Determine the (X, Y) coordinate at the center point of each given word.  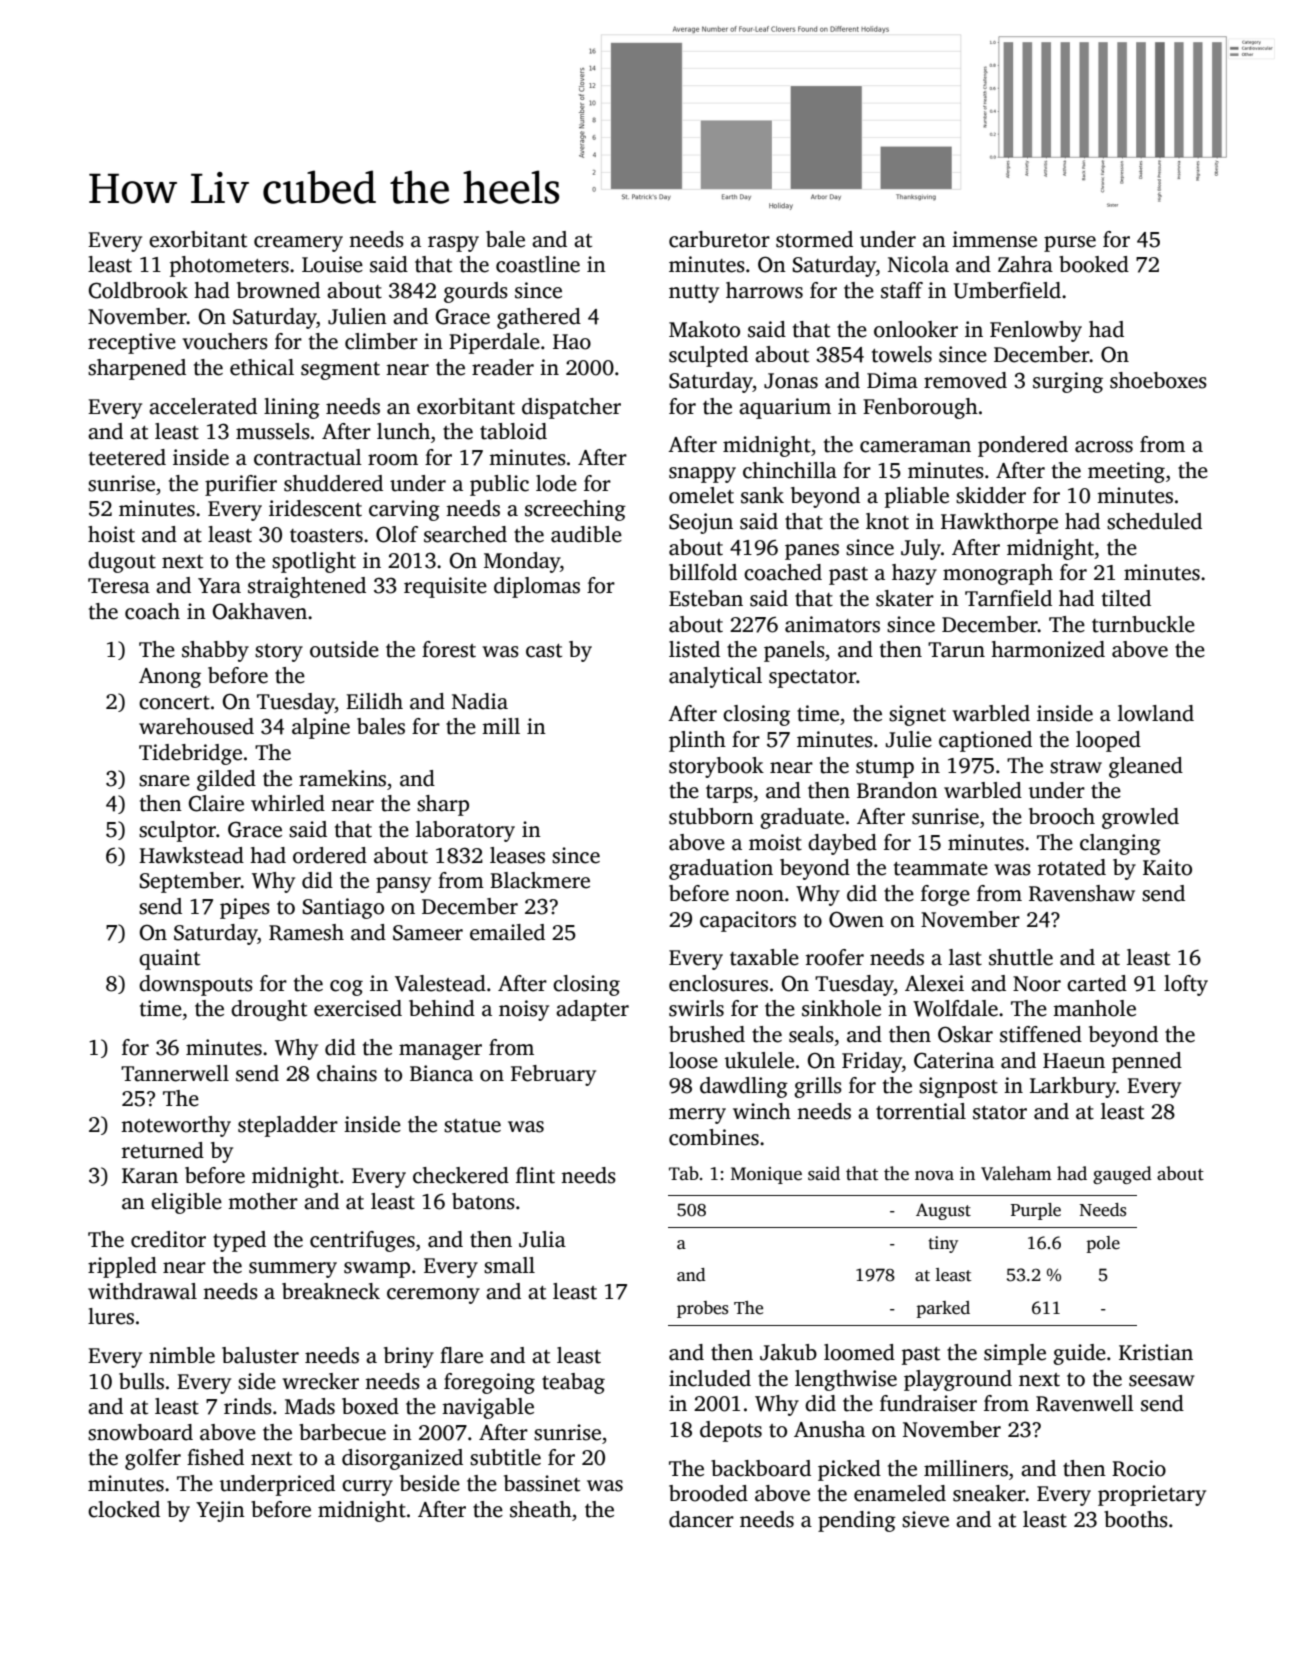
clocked (124, 1509)
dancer (701, 1519)
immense (994, 239)
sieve (925, 1519)
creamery (298, 244)
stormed (814, 239)
